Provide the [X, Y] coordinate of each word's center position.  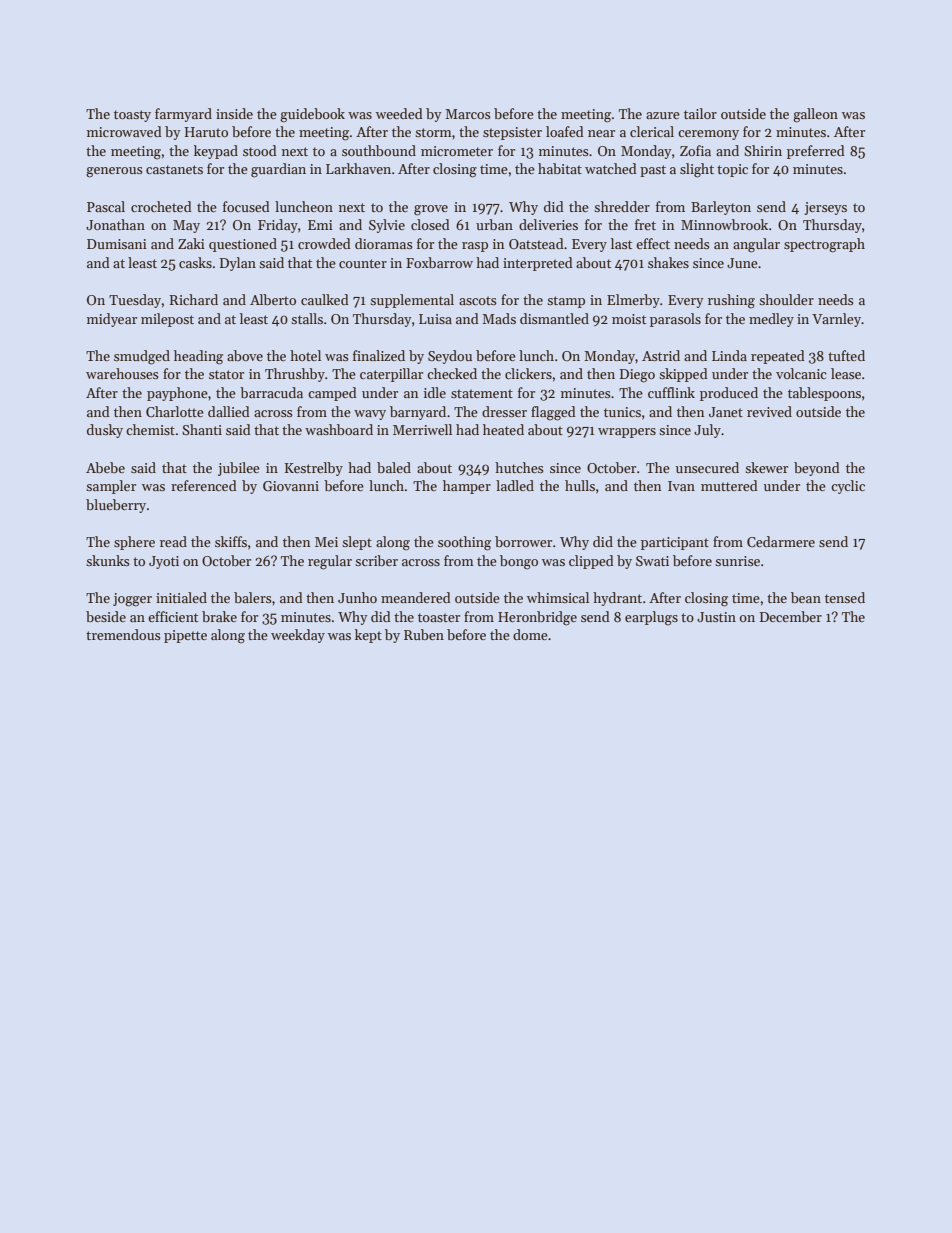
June [742, 263]
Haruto [206, 132]
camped [332, 394]
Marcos [468, 114]
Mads [499, 318]
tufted [846, 355]
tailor [700, 113]
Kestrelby [314, 469]
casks [195, 262]
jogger [132, 600]
